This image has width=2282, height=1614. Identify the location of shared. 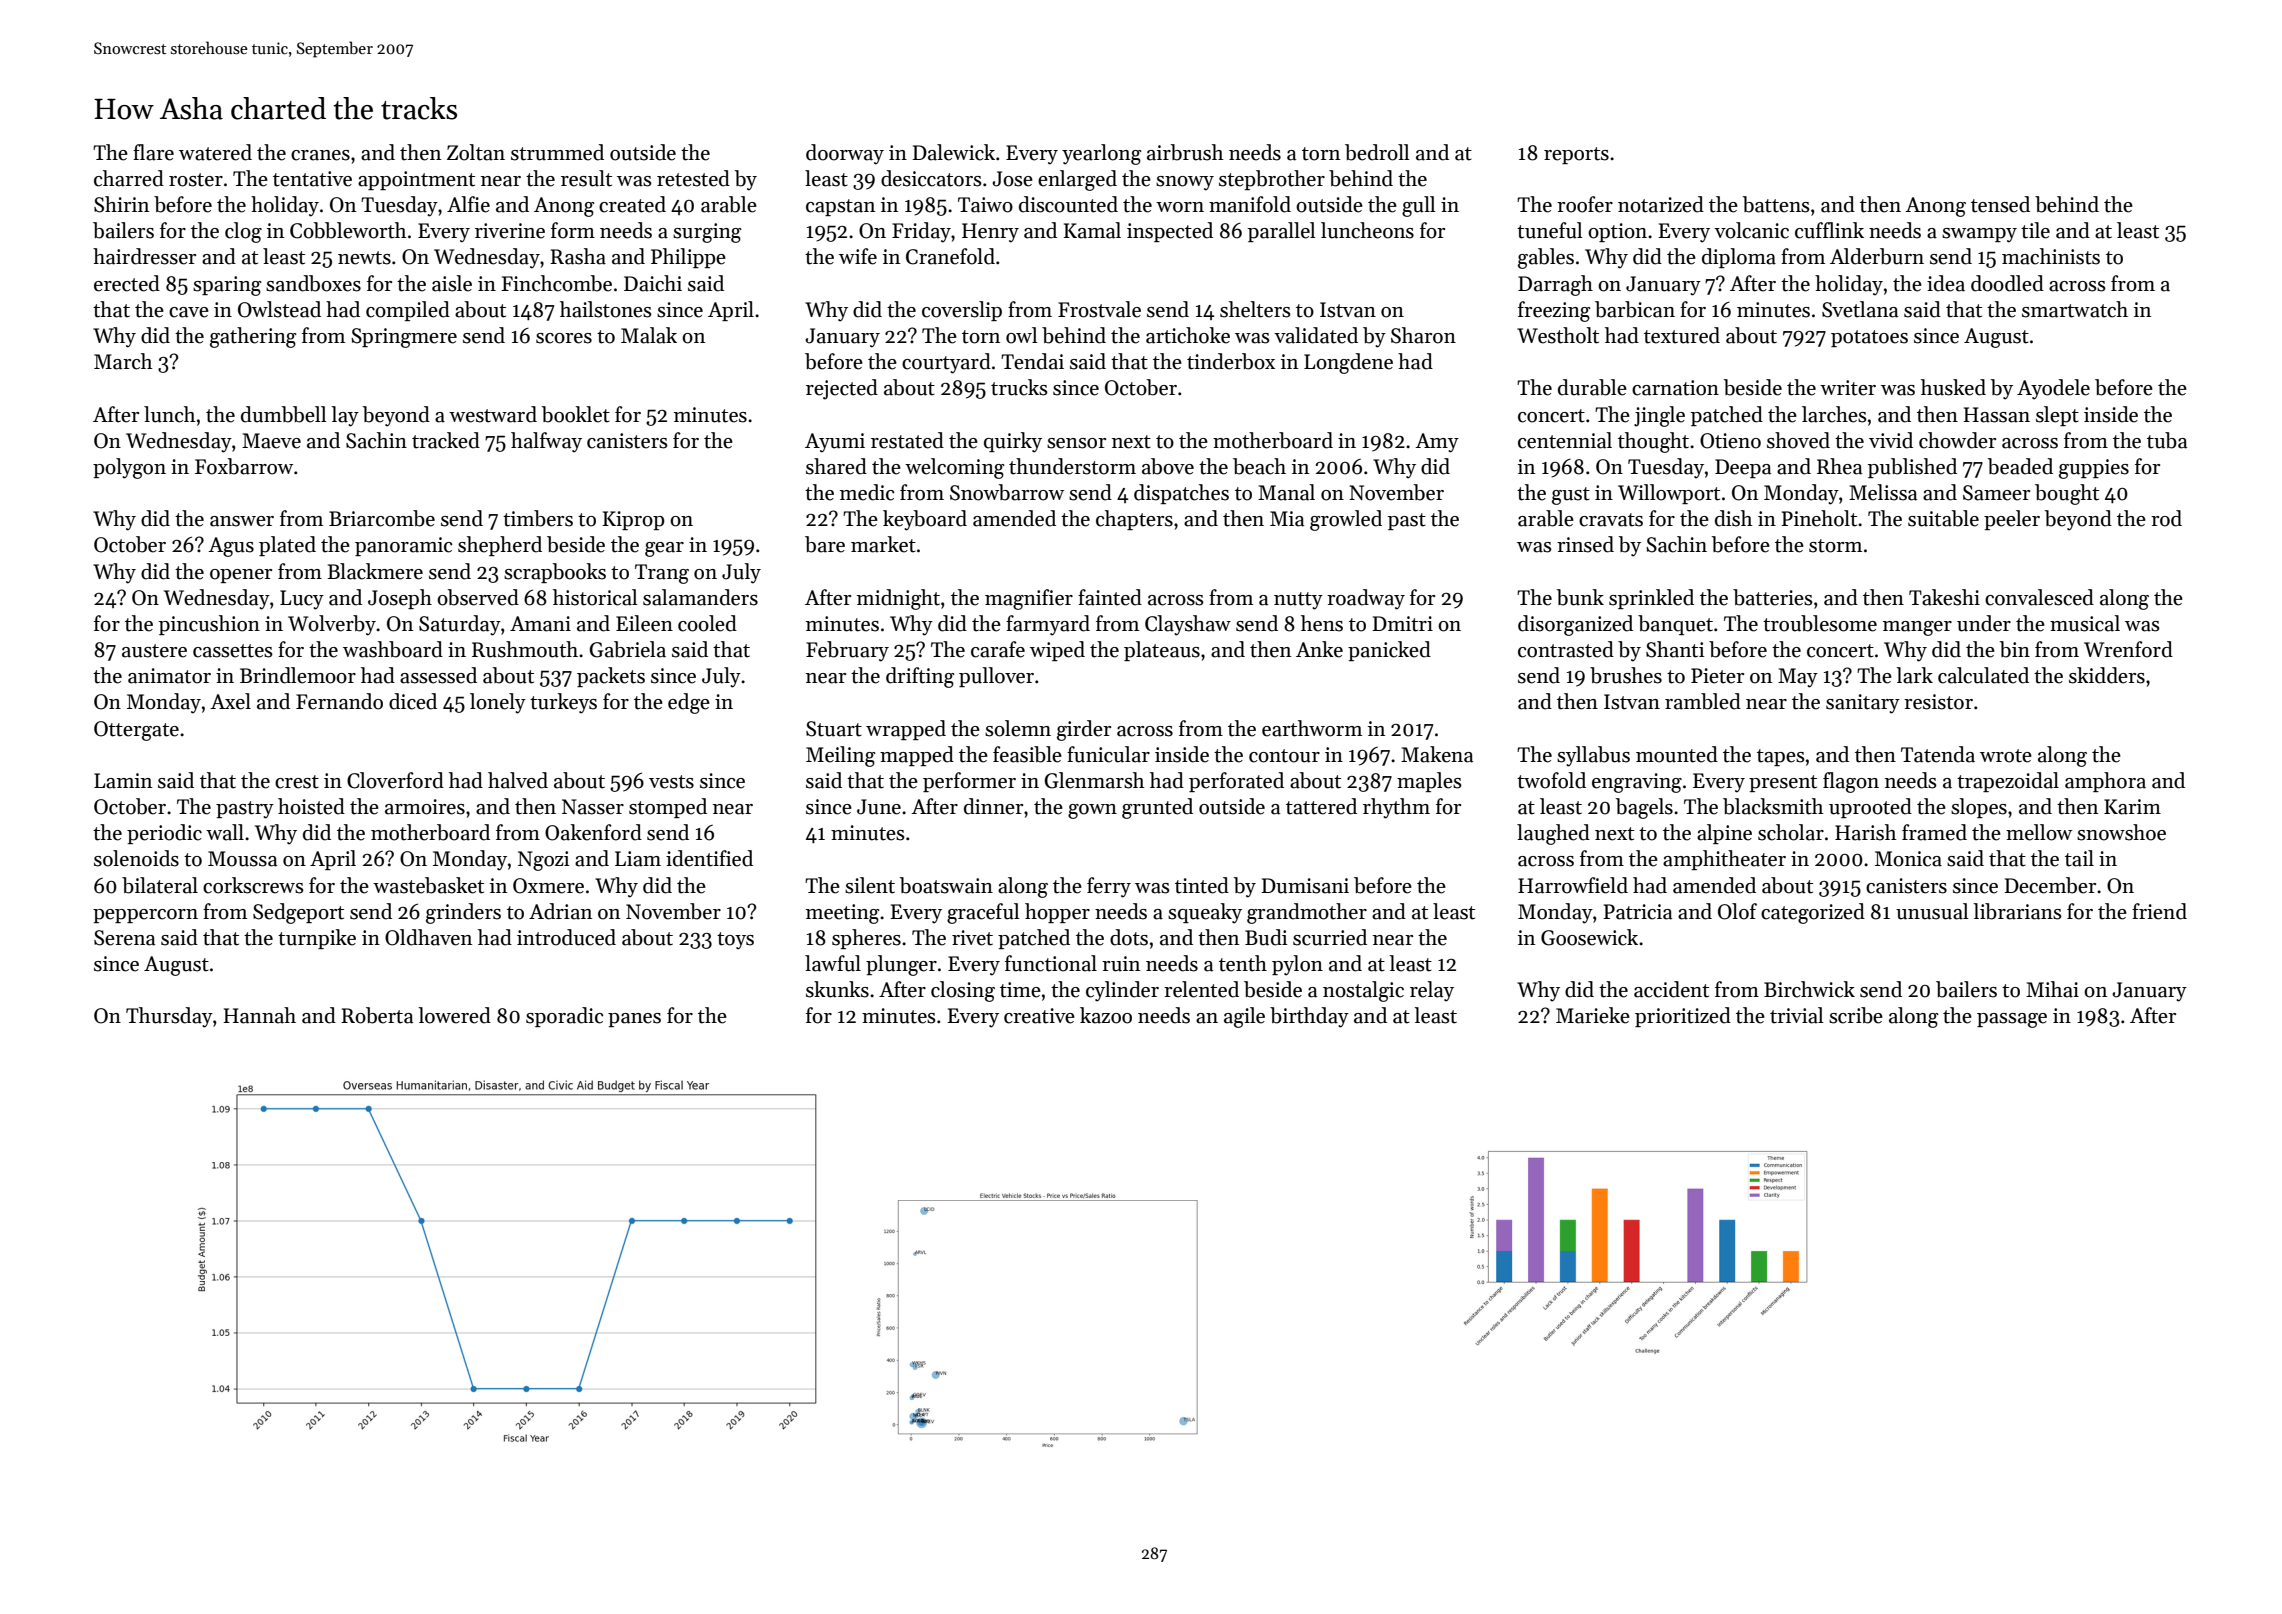
(836, 466).
